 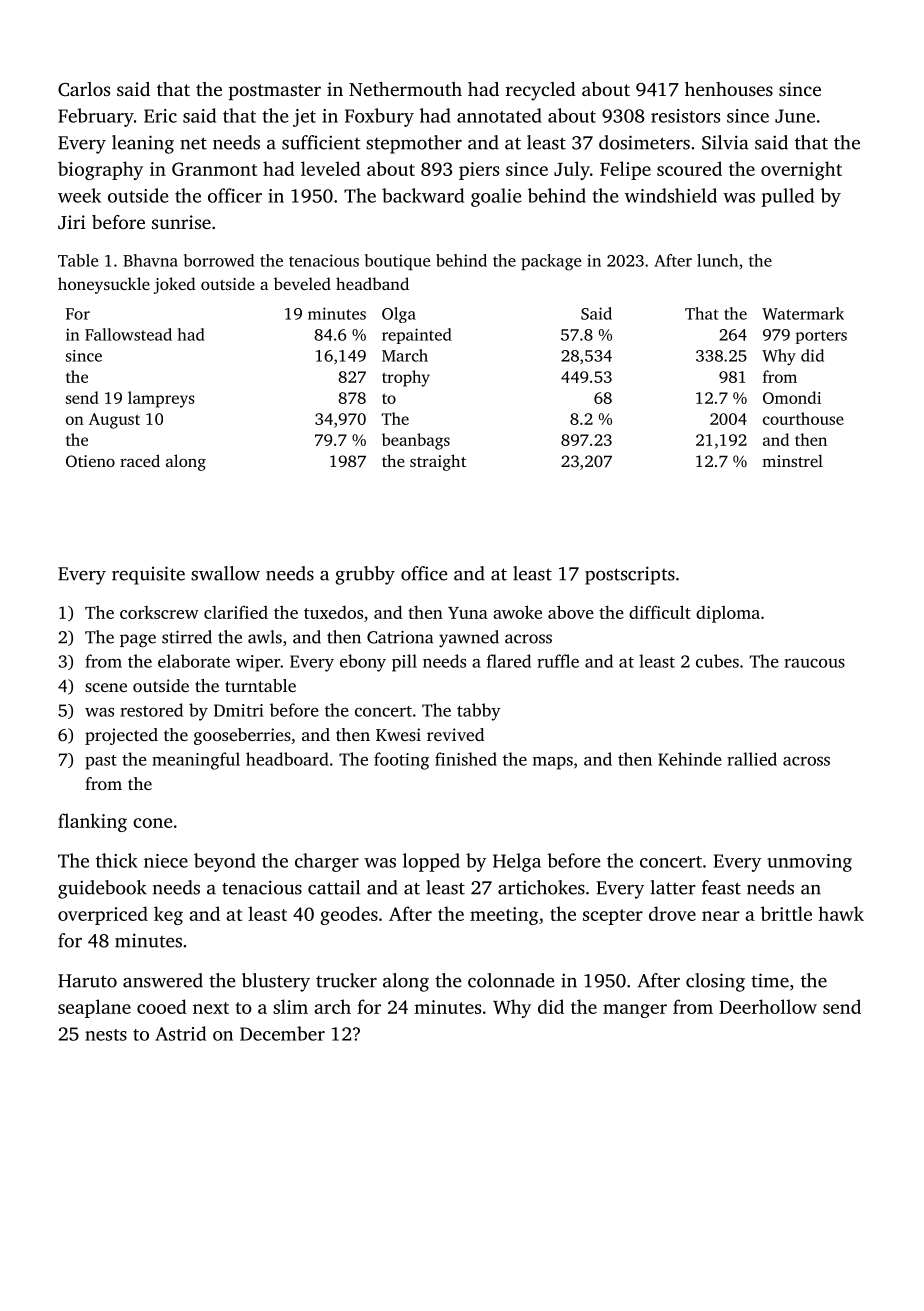 I want to click on rallied, so click(x=752, y=759).
